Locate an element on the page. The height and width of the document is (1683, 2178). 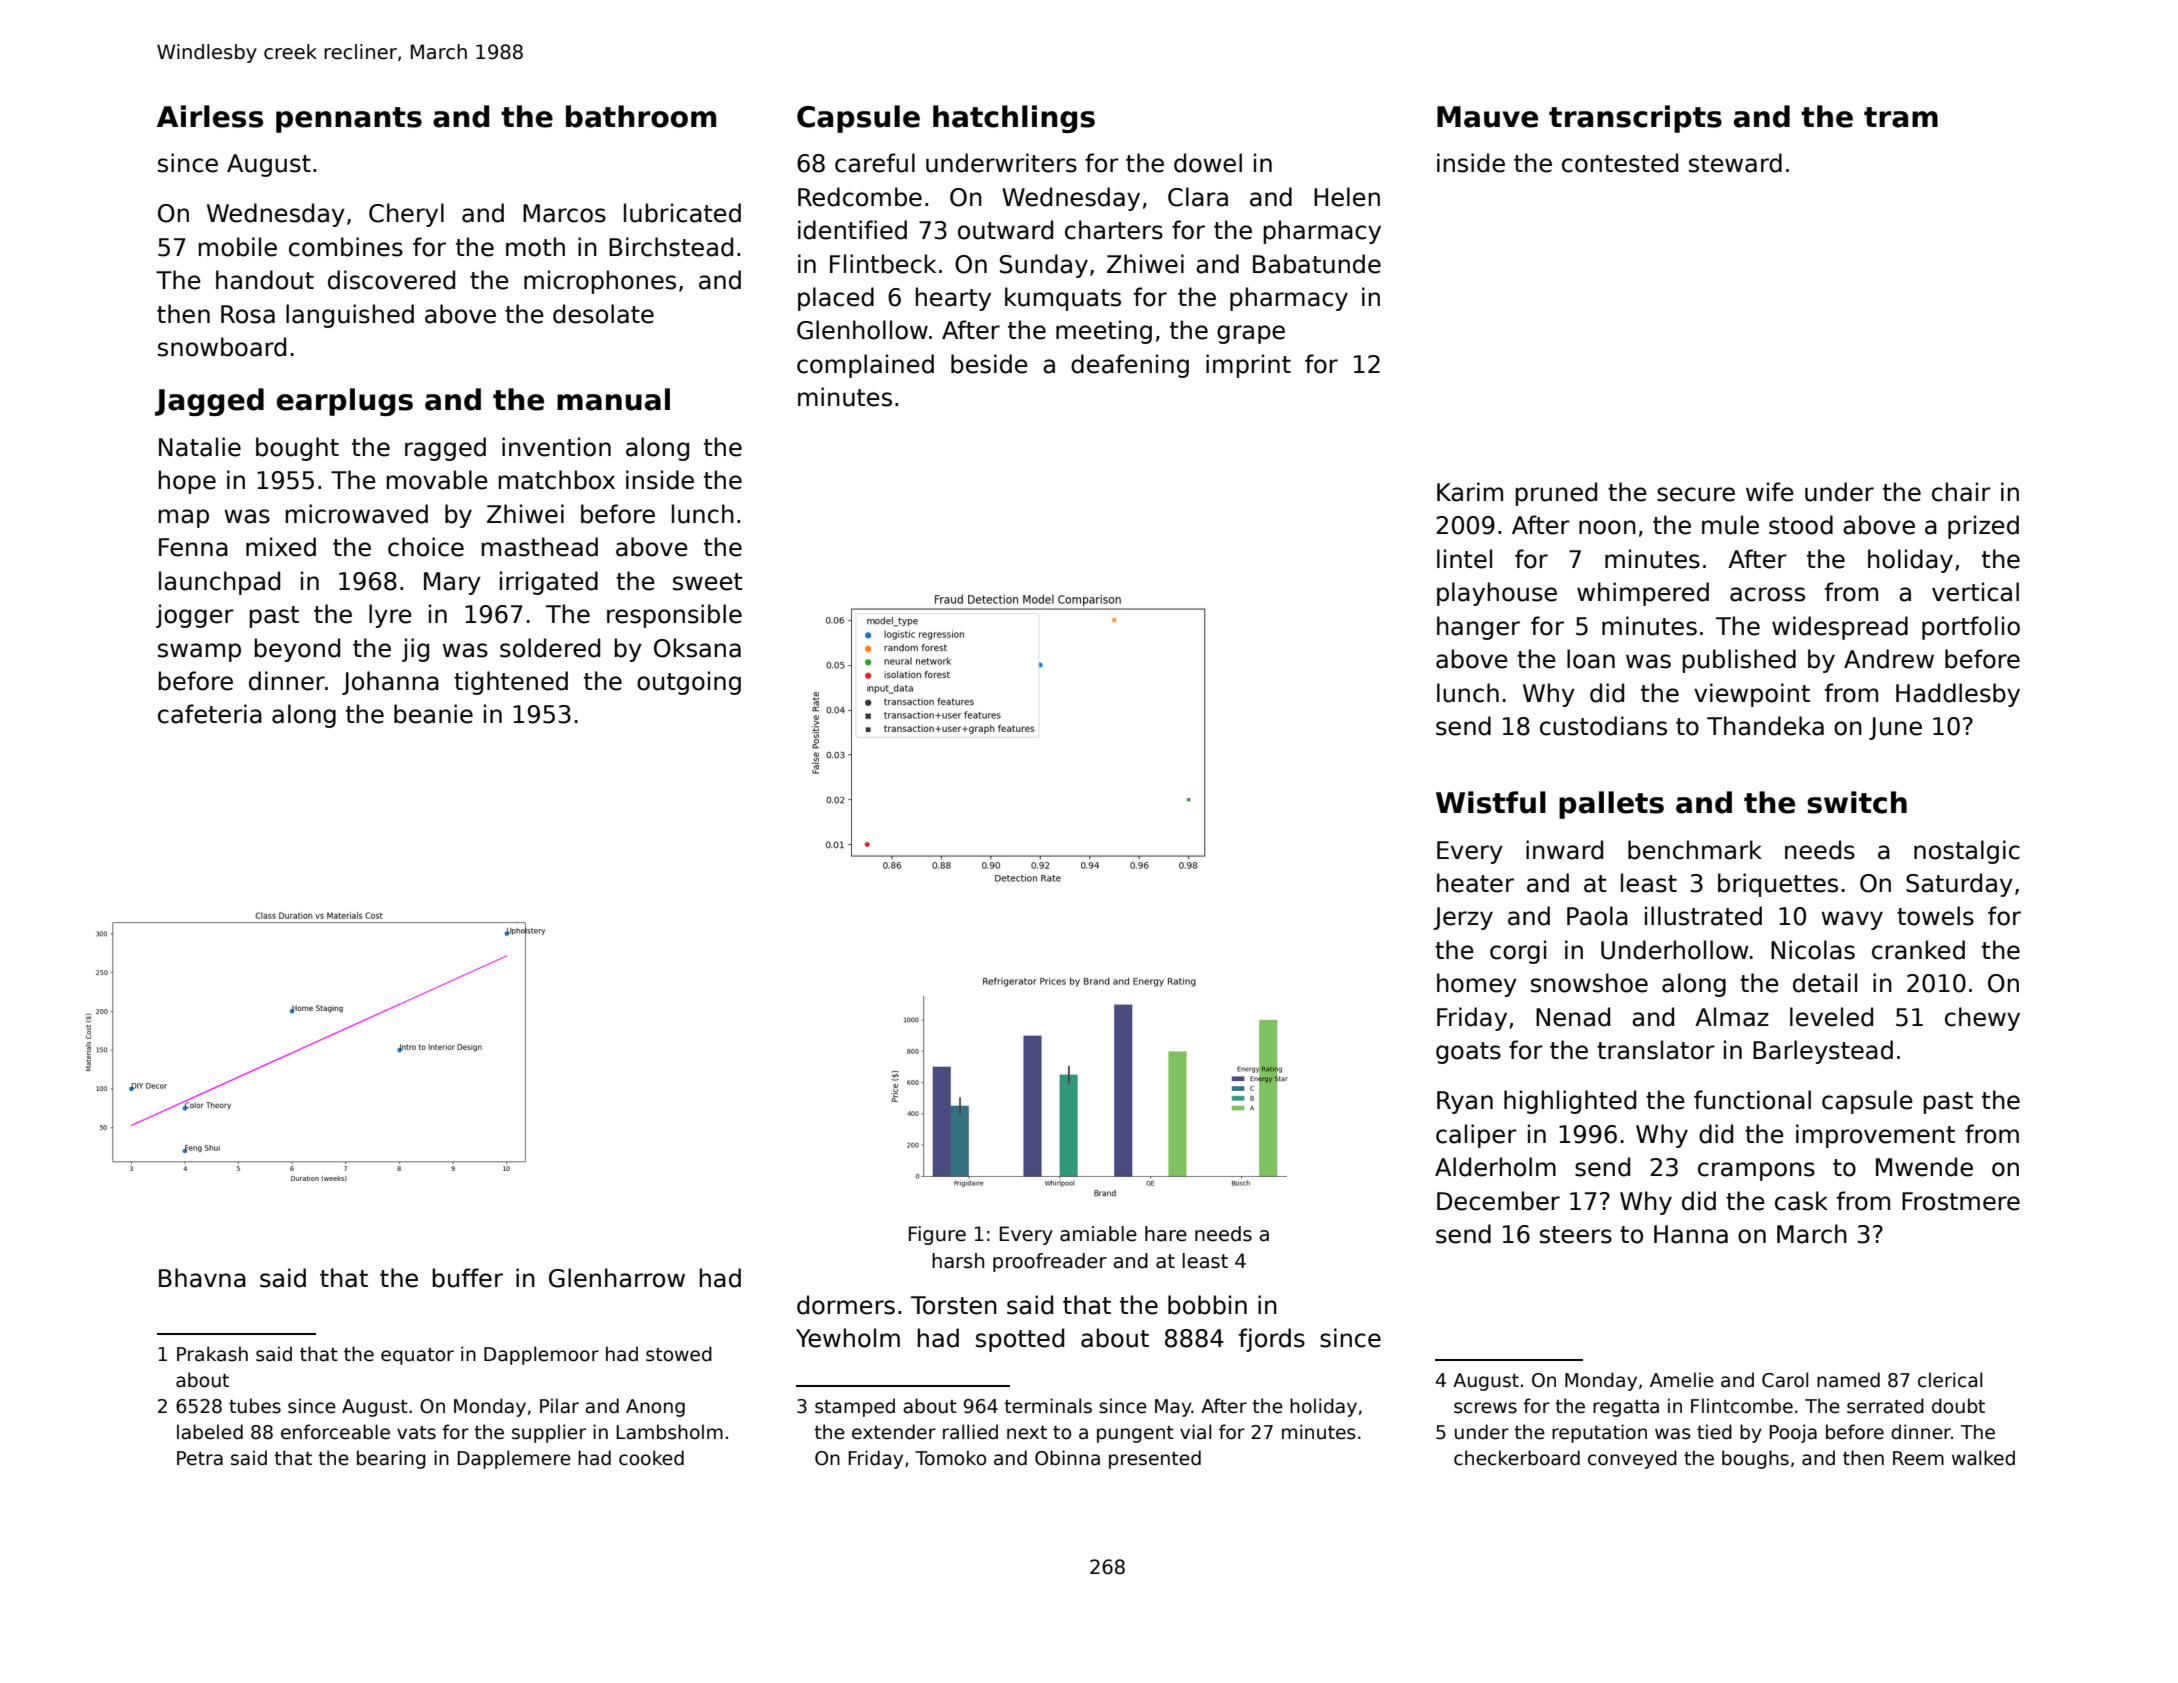
heater is located at coordinates (1475, 883).
